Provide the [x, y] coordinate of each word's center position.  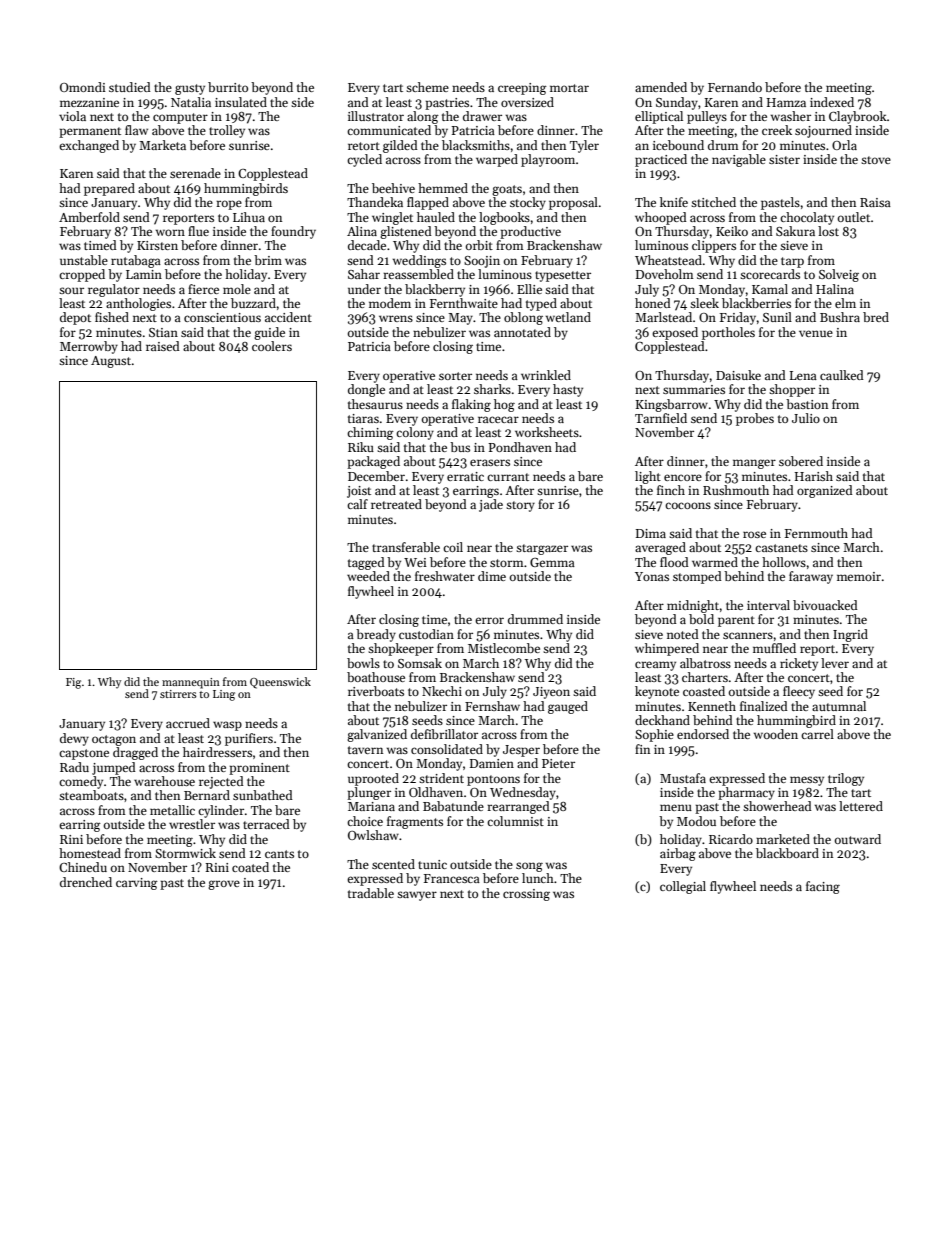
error [489, 620]
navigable [739, 160]
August [111, 362]
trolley [227, 131]
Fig [73, 683]
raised [163, 346]
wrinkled [546, 375]
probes [755, 419]
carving [137, 884]
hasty [568, 390]
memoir [859, 576]
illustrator [376, 116]
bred [876, 317]
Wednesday [523, 793]
